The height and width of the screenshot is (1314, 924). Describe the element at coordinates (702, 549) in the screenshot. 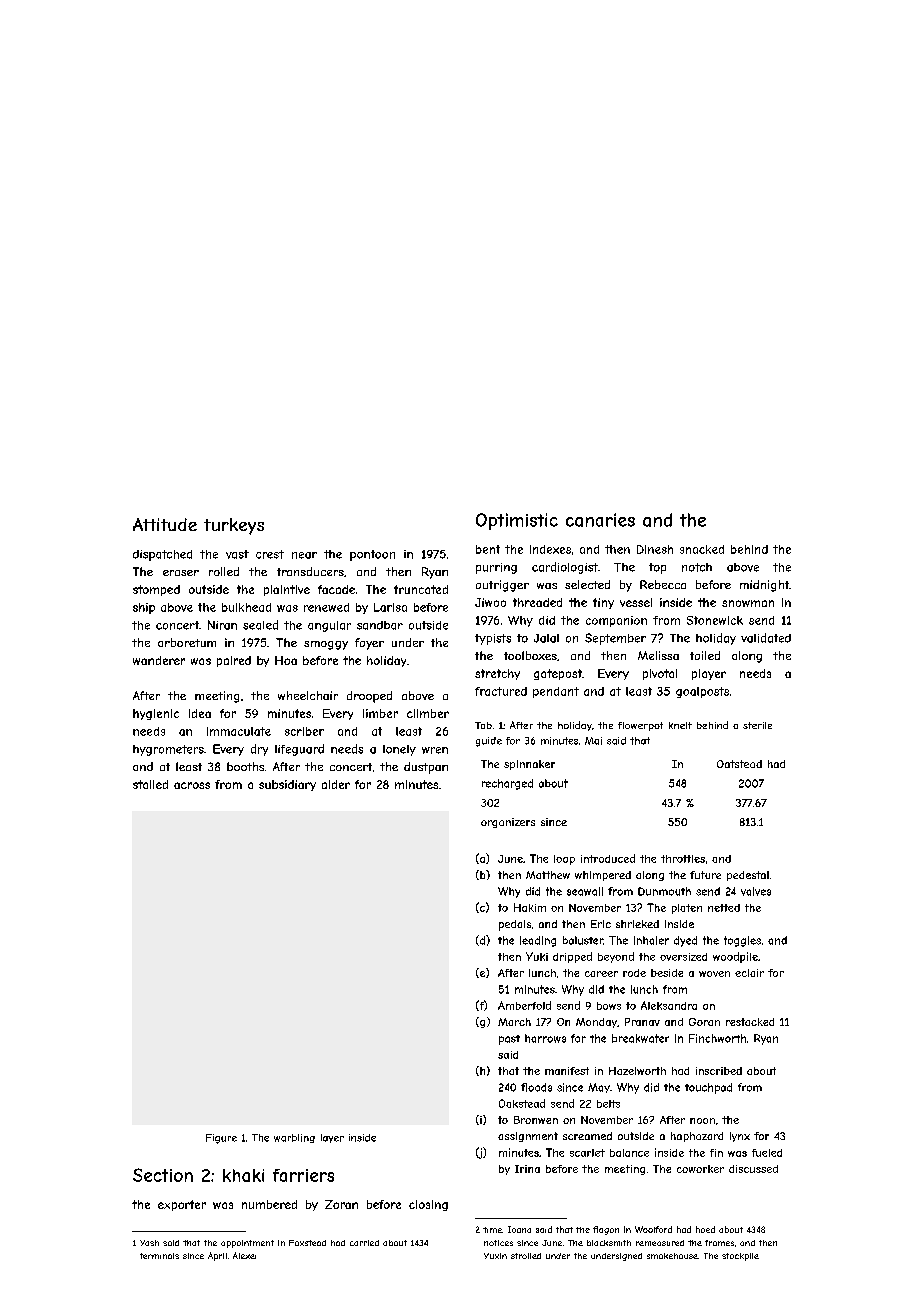

I see `snacked` at that location.
